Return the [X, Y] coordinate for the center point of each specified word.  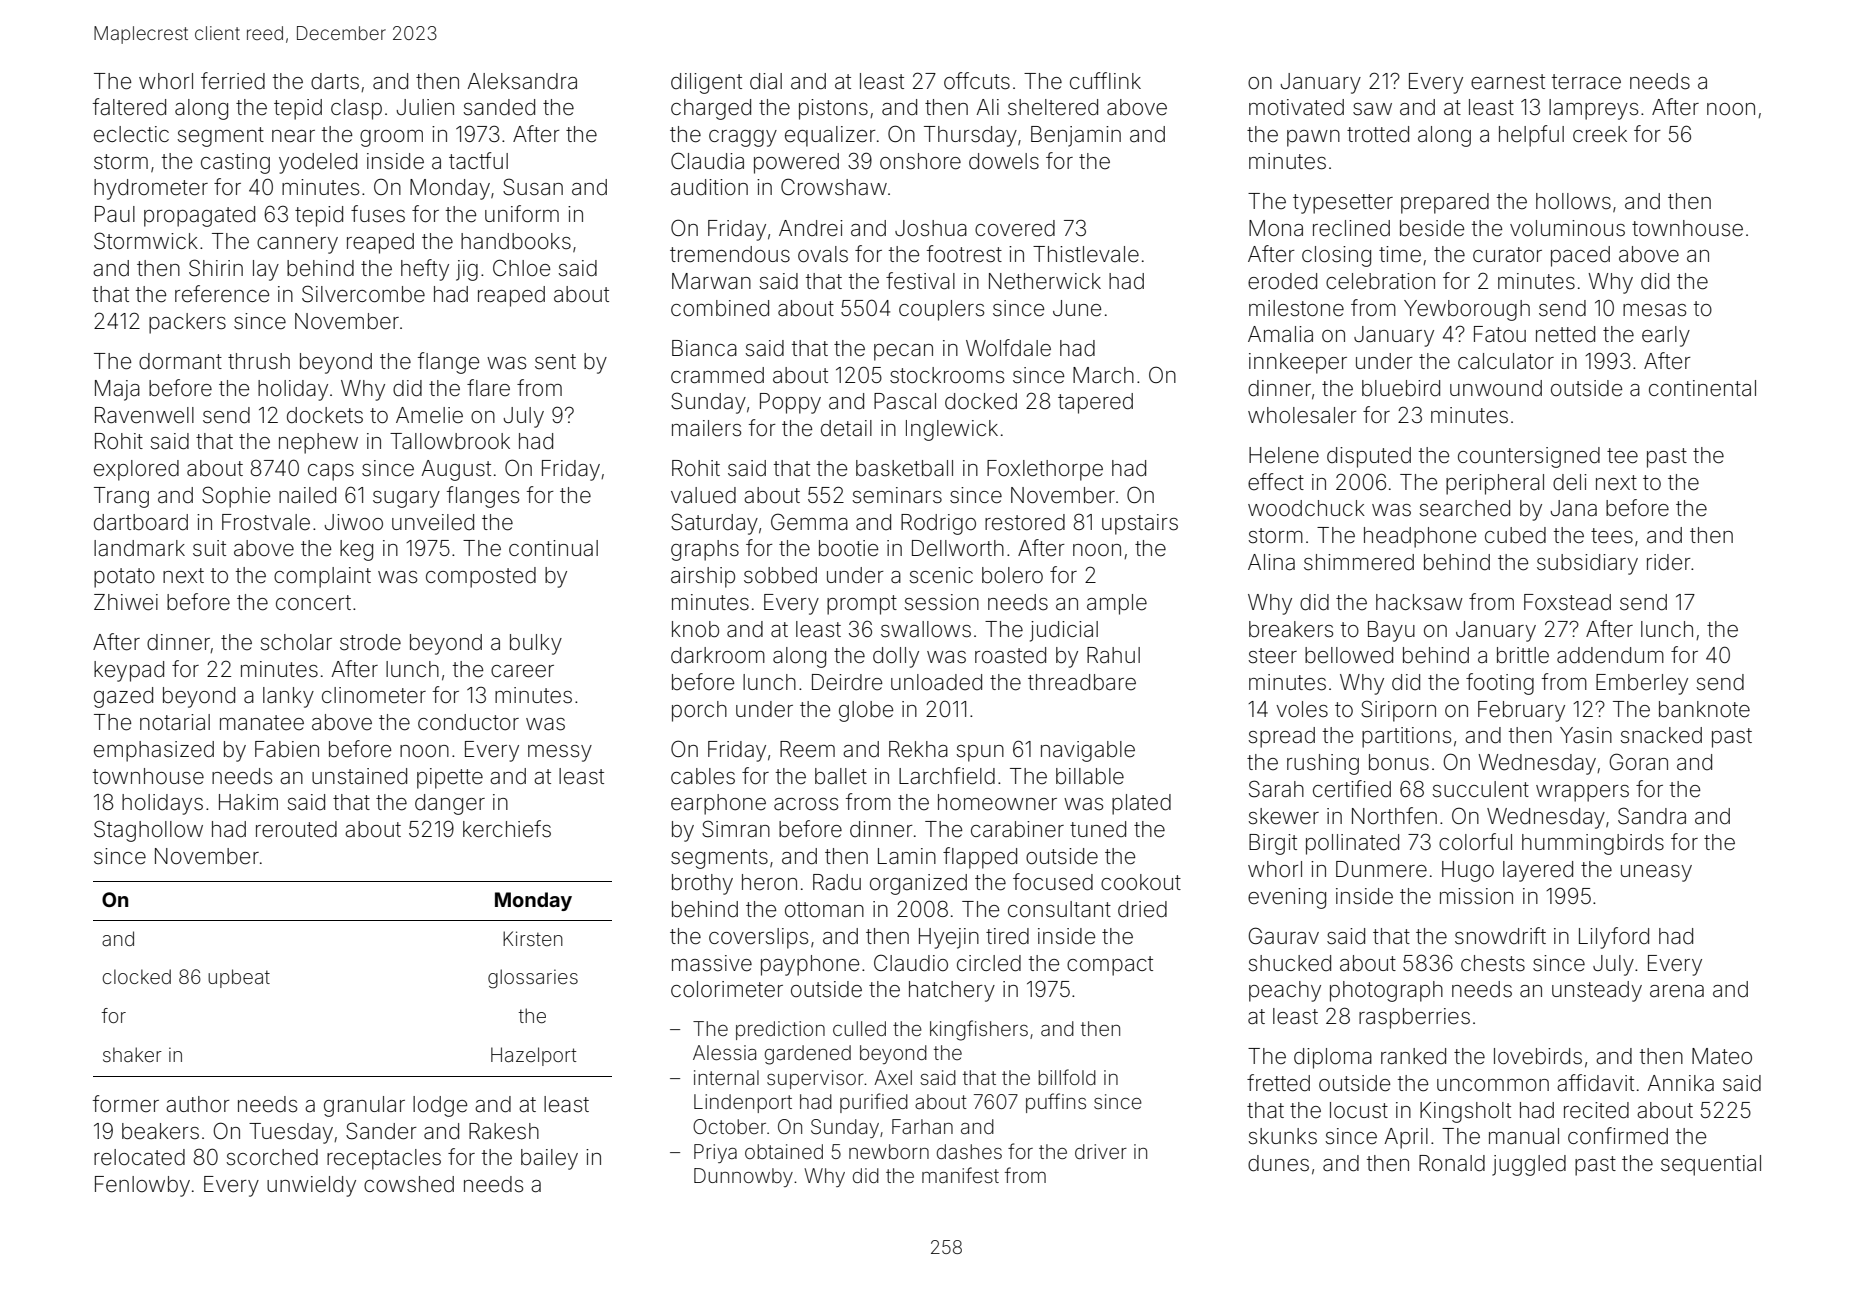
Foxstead [1567, 602]
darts [335, 81]
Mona [1276, 228]
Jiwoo [354, 522]
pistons [833, 109]
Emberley [1642, 684]
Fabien [287, 749]
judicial [1064, 631]
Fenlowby [142, 1186]
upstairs [1140, 524]
